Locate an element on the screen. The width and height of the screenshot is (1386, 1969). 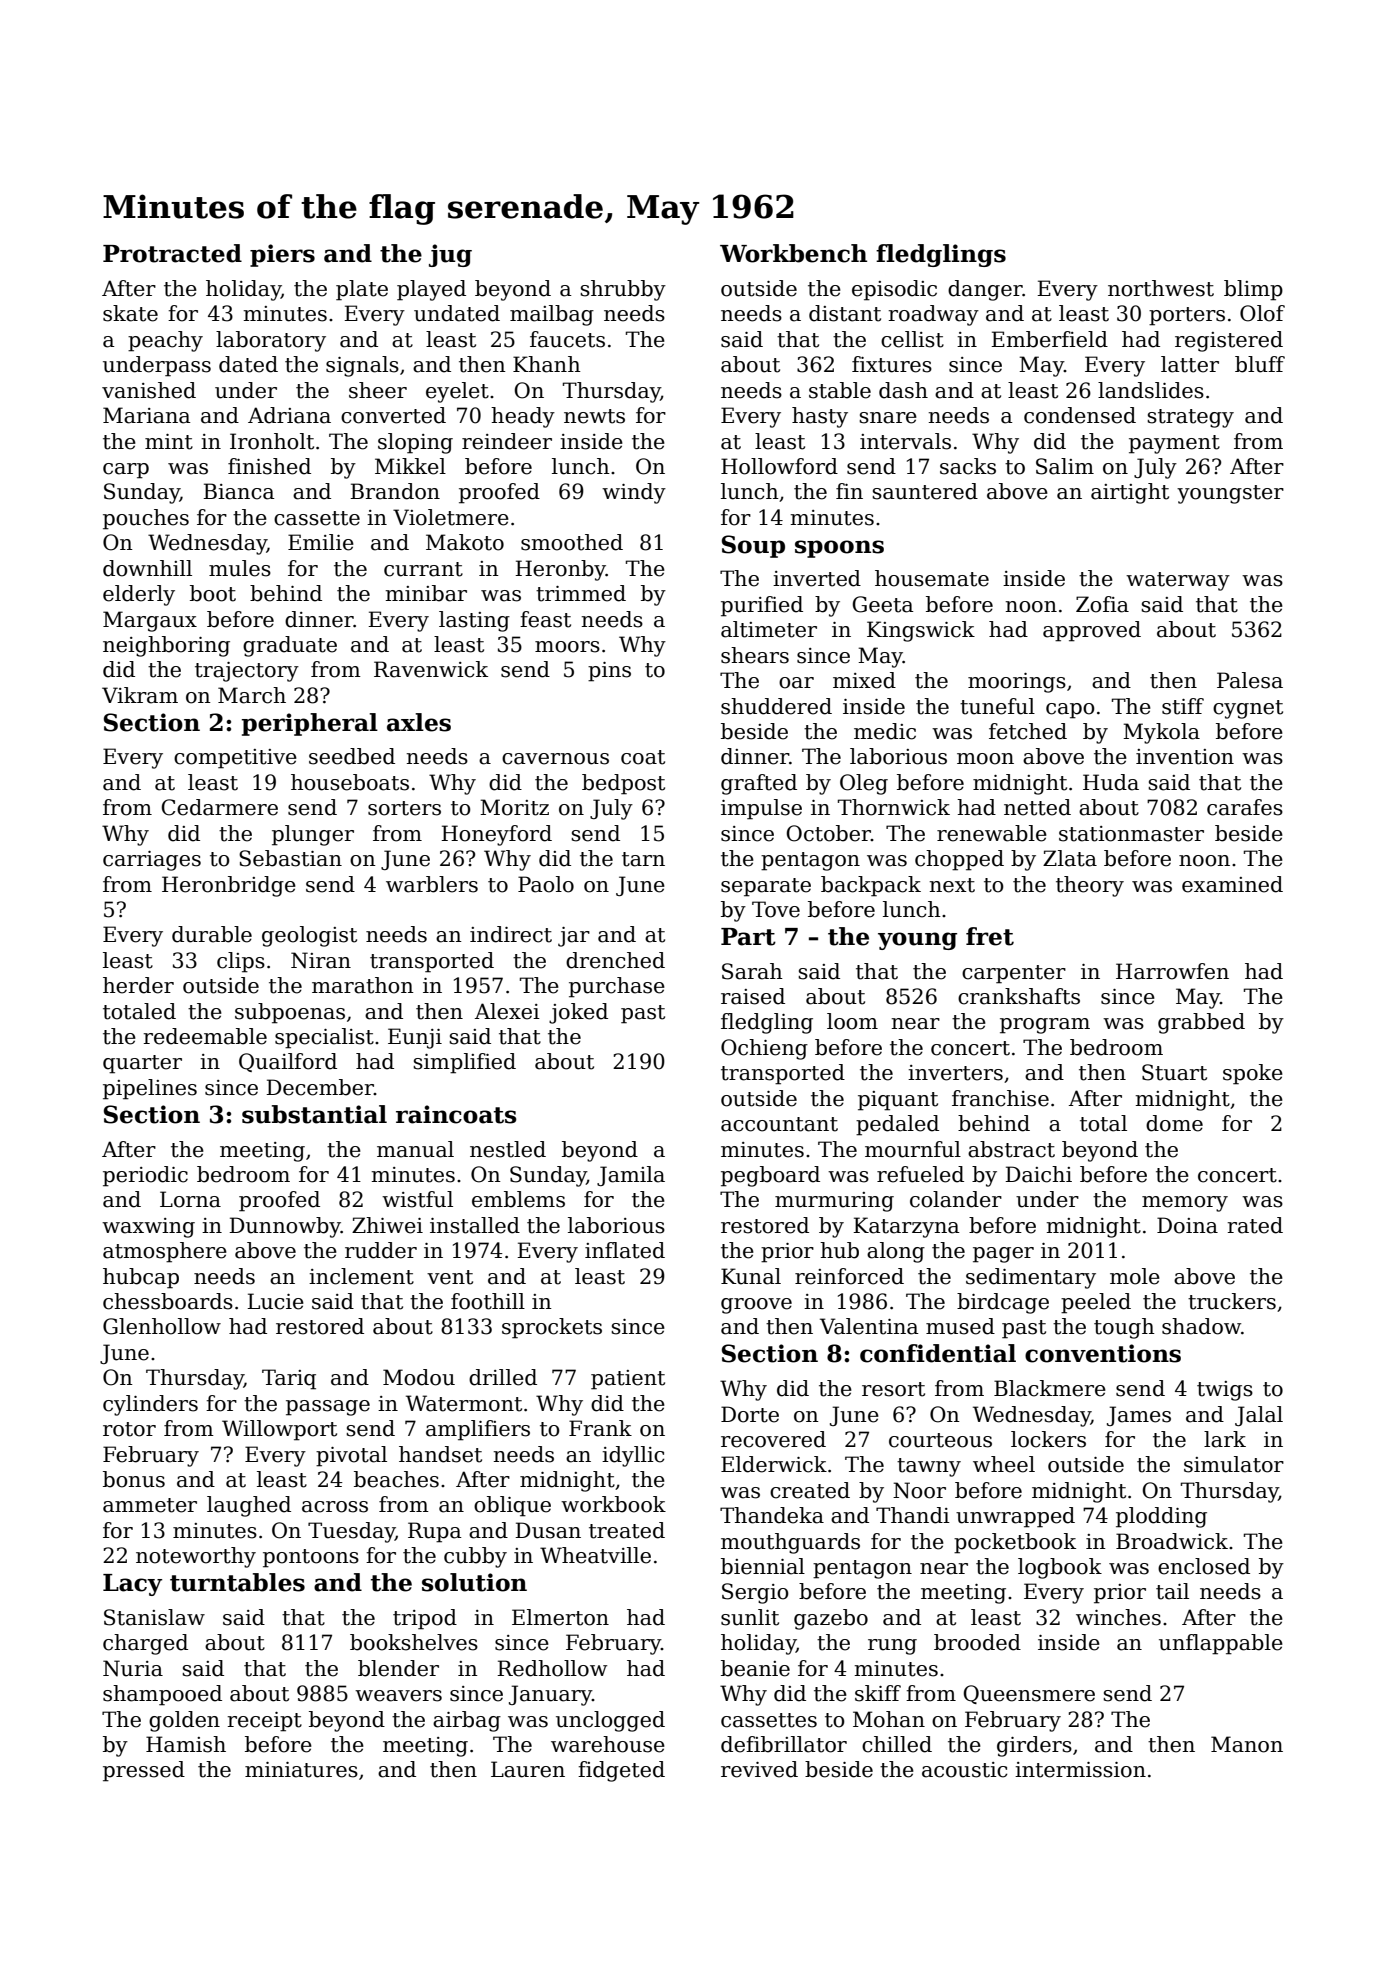
piers is located at coordinates (282, 255).
